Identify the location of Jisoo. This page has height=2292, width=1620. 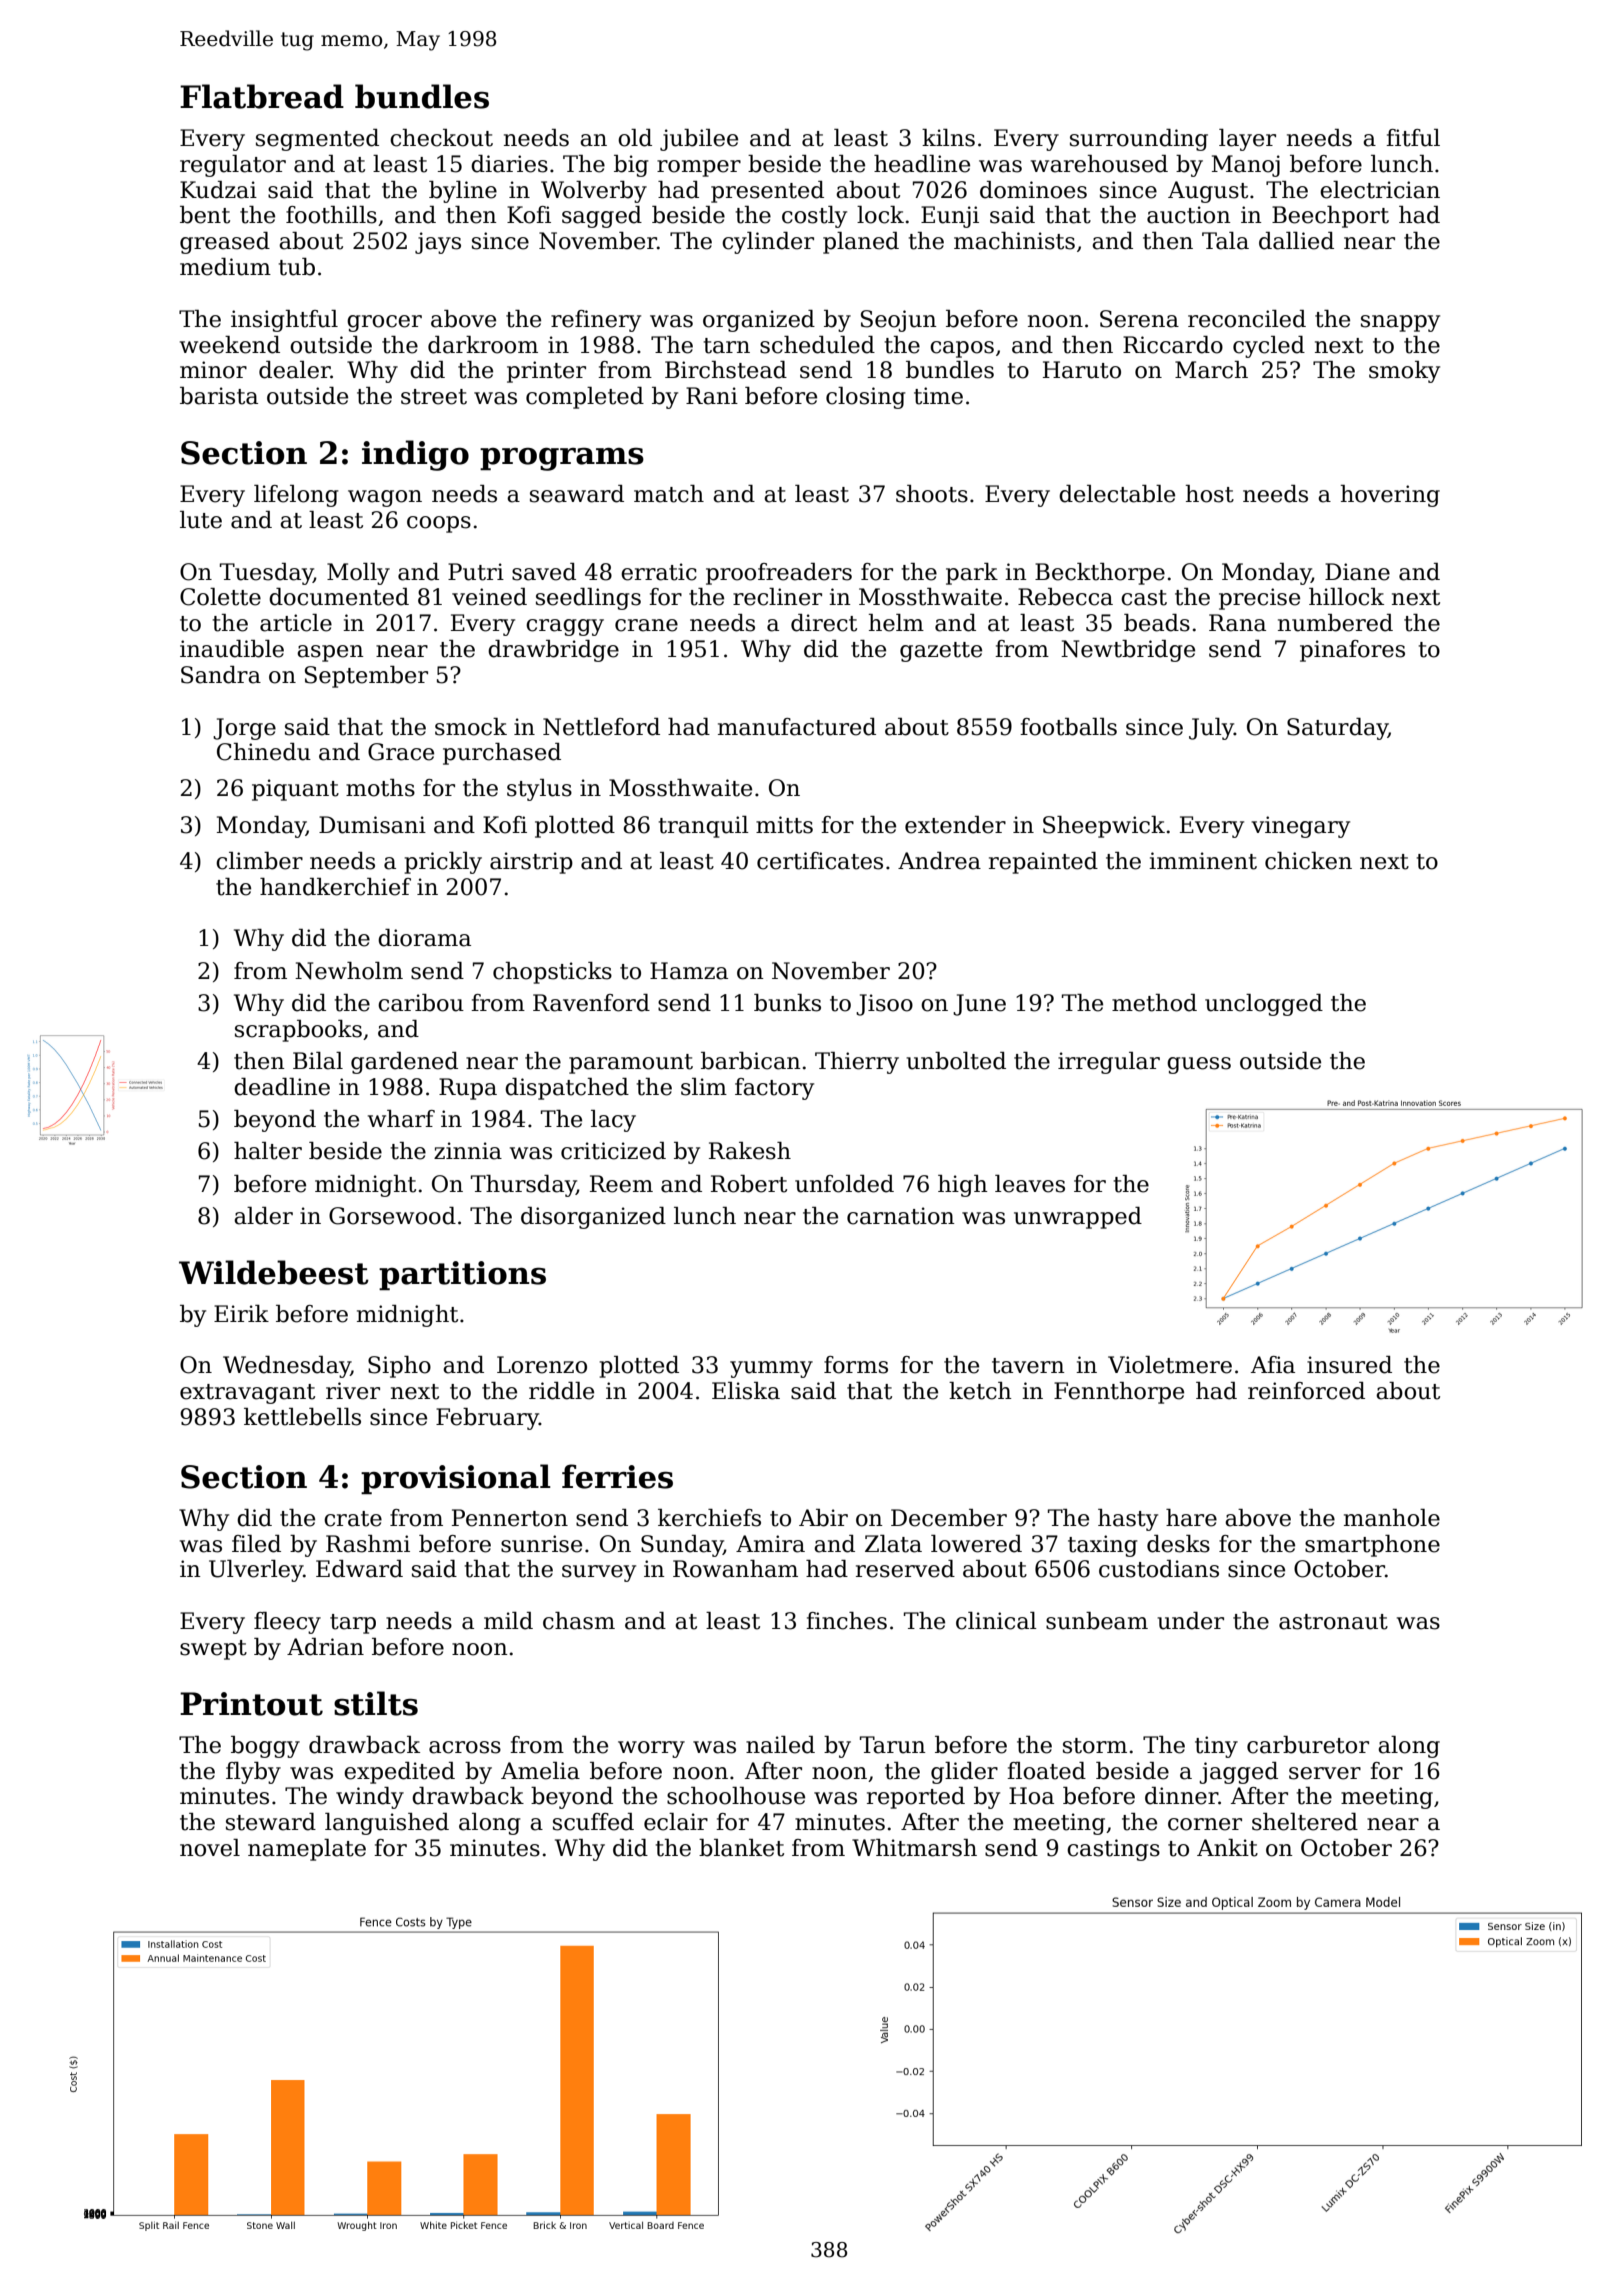
(884, 1005).
